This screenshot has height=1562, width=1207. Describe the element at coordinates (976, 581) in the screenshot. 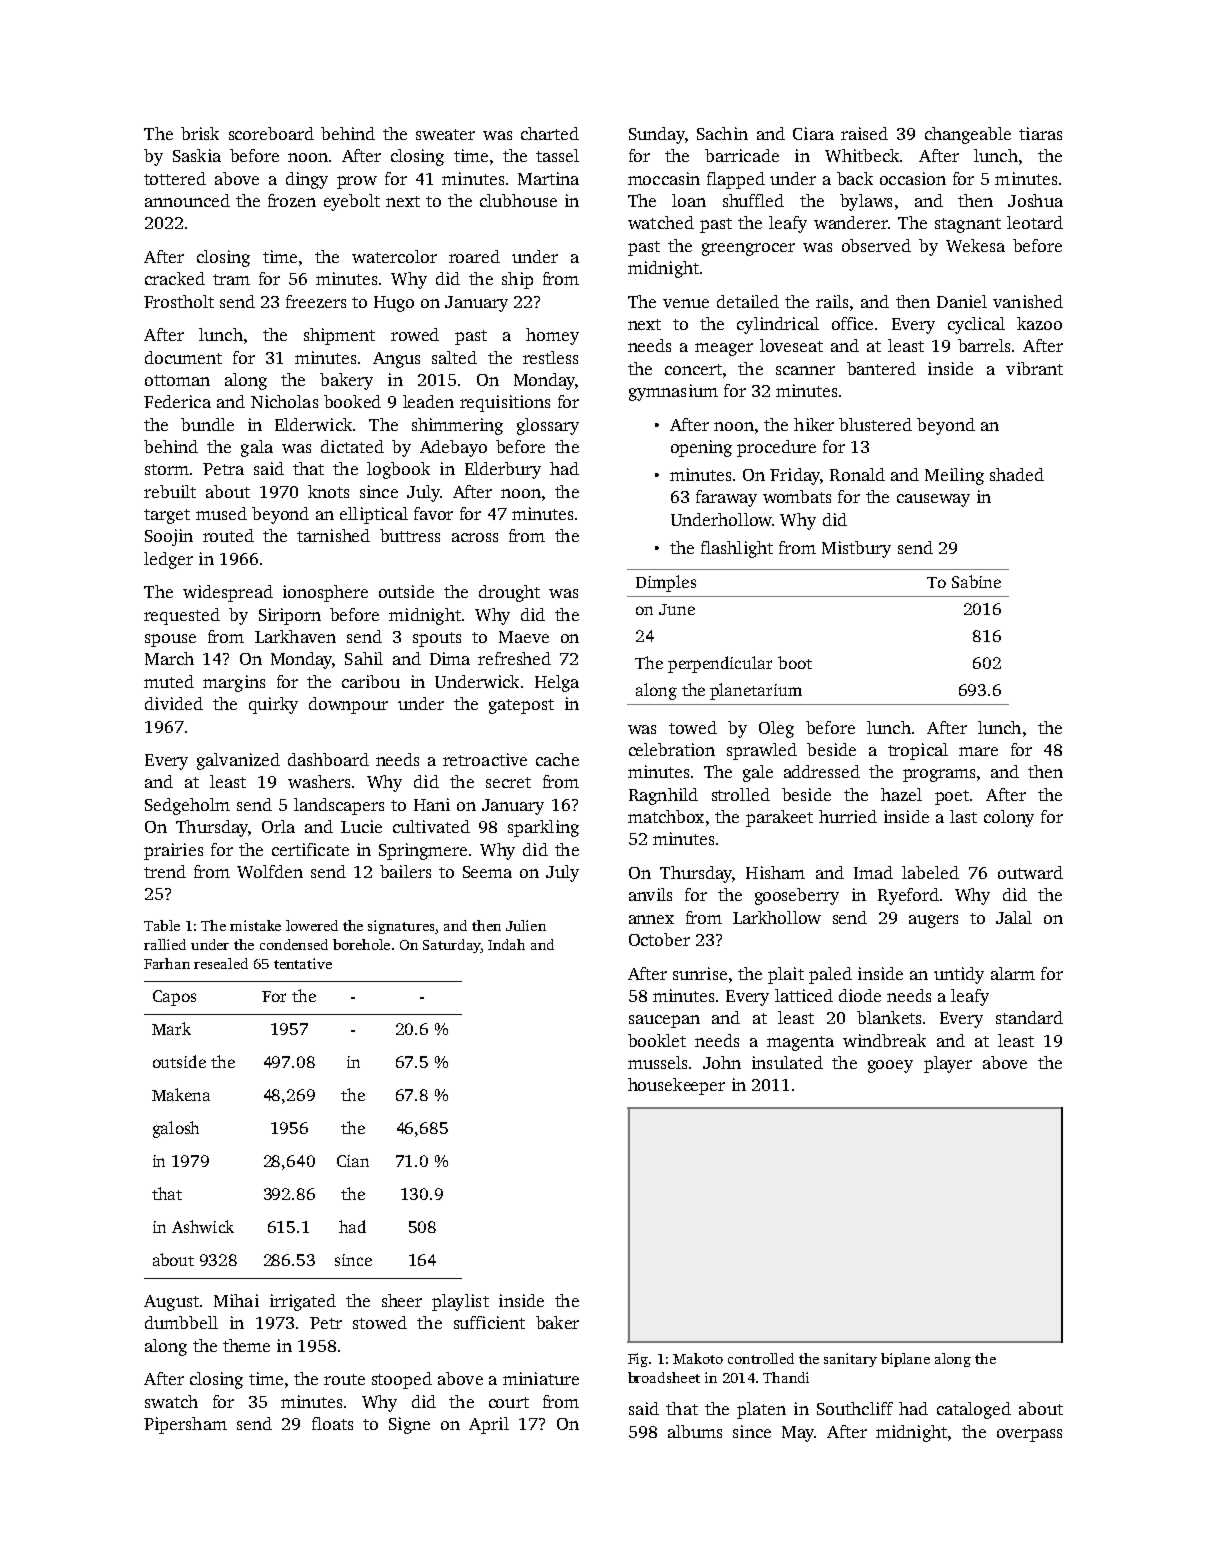

I see `Sabine` at that location.
